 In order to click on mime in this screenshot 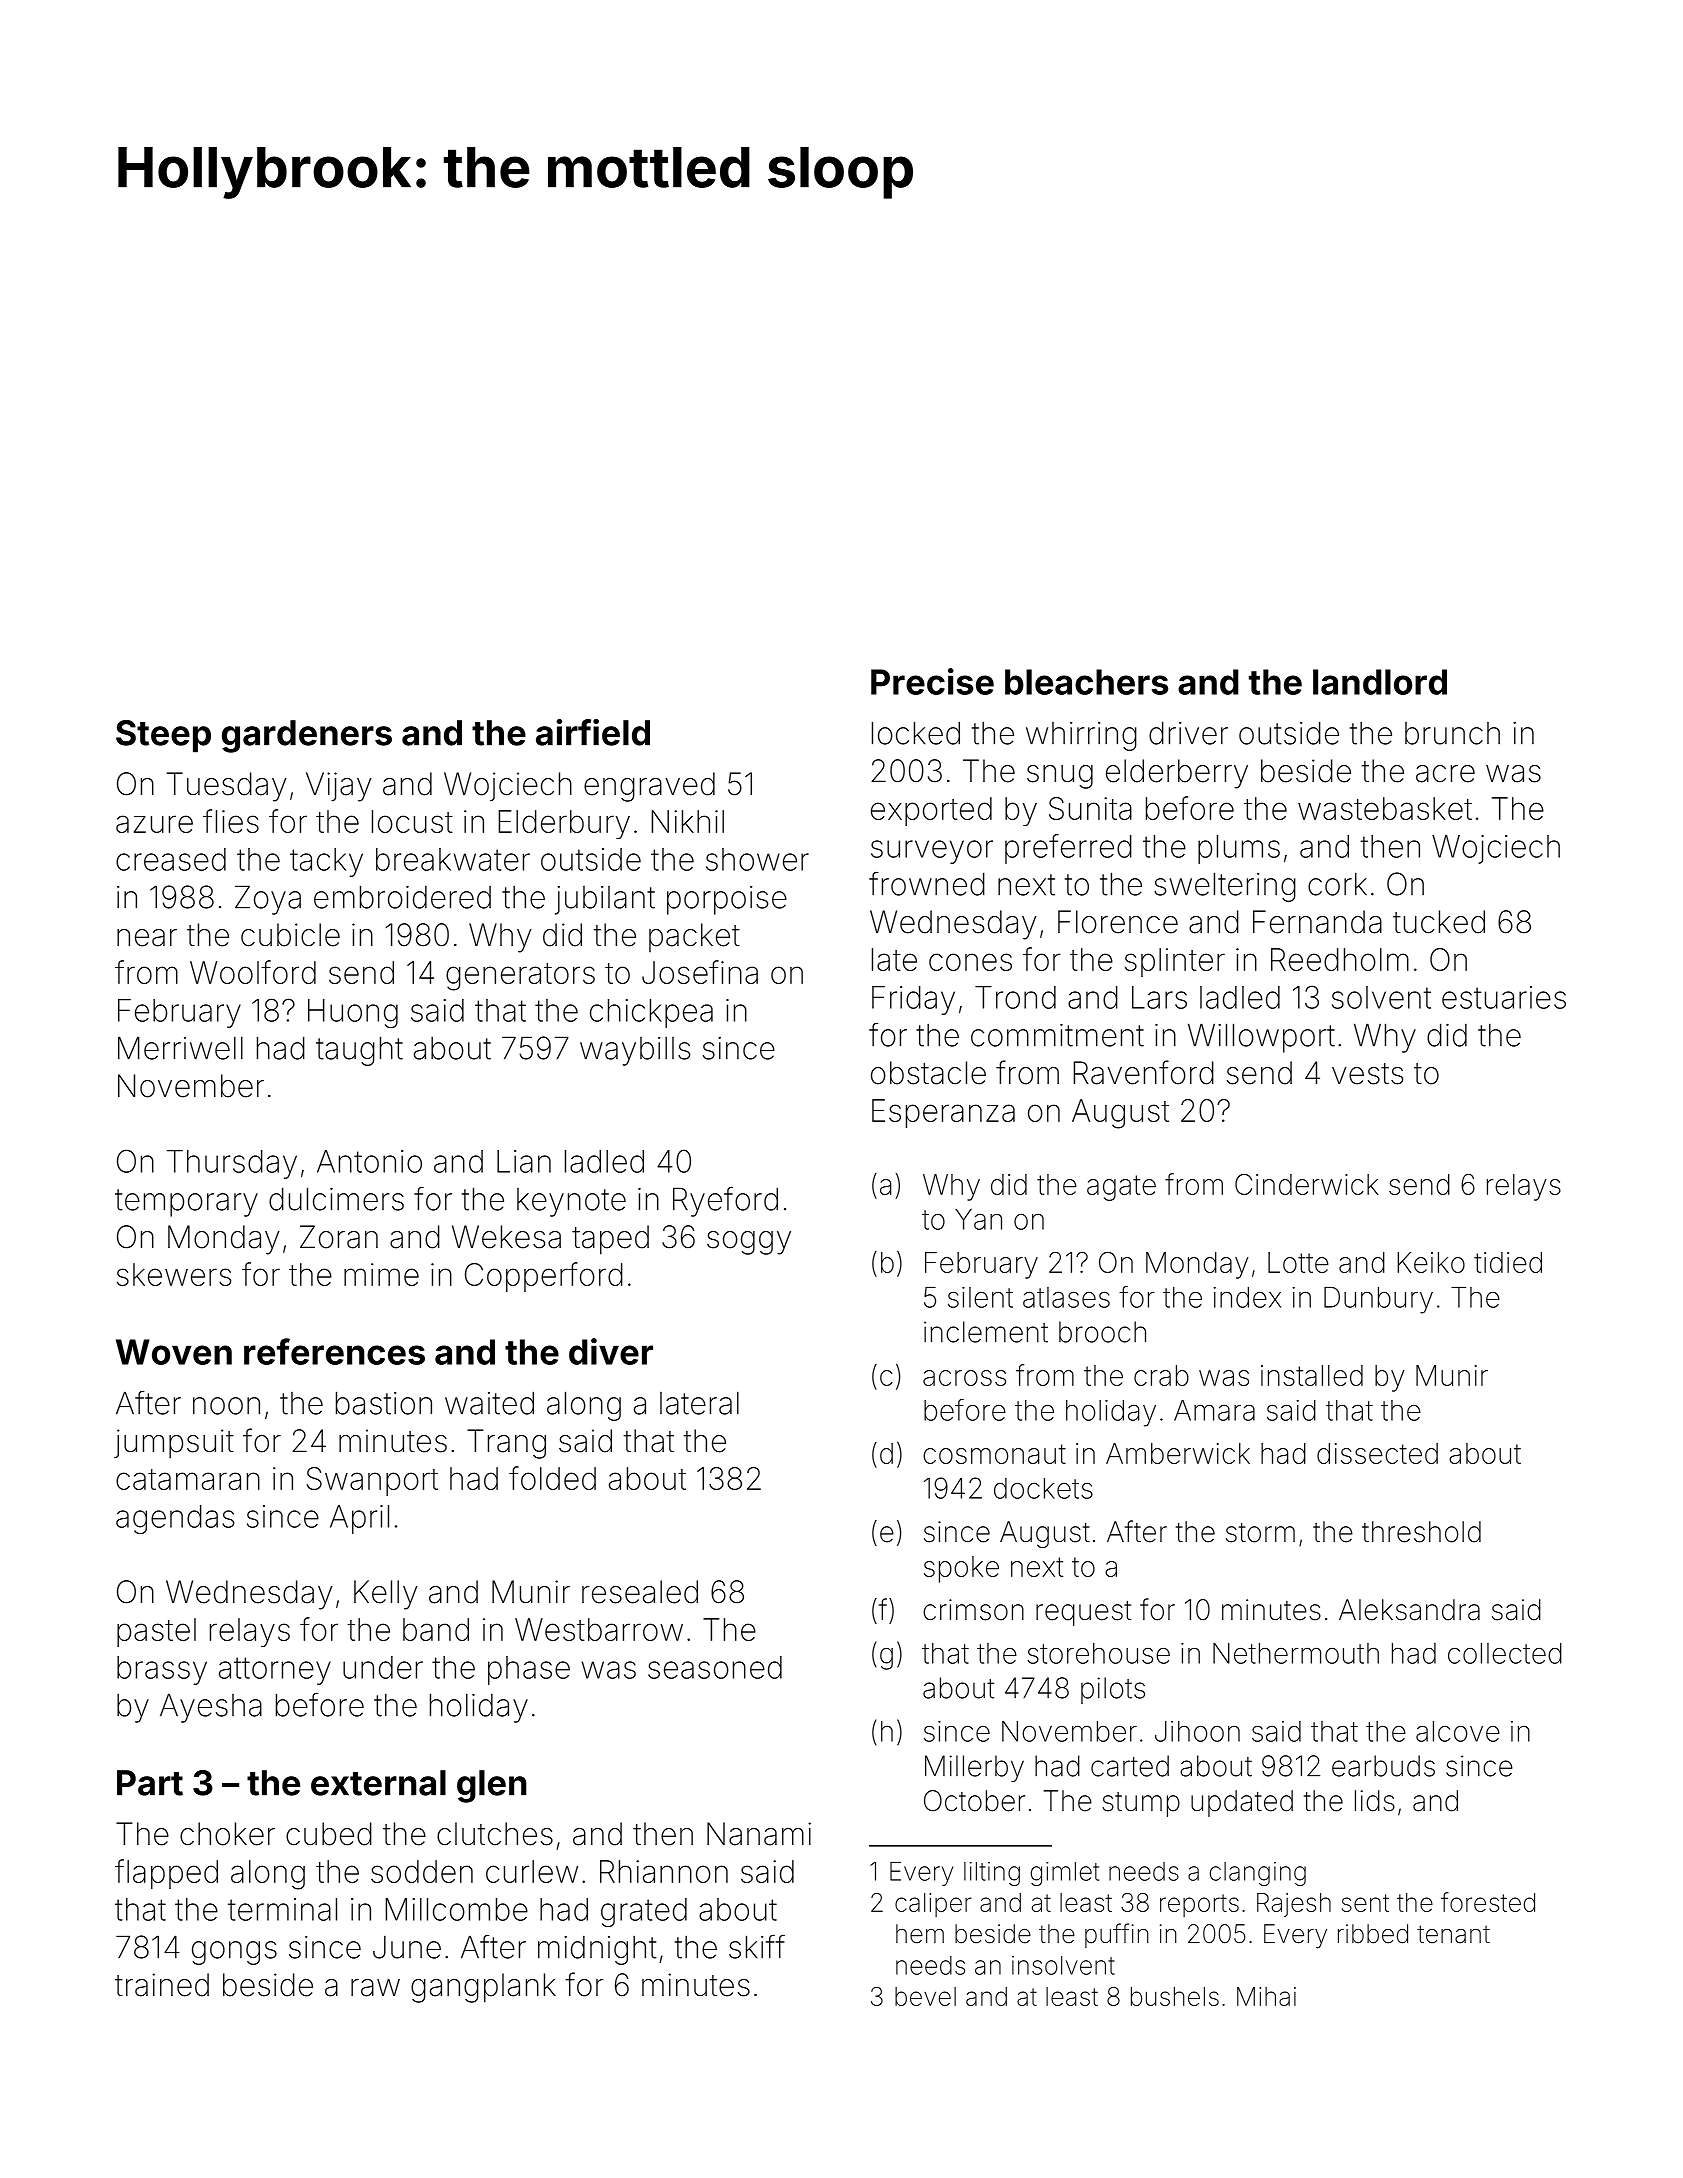, I will do `click(381, 1274)`.
